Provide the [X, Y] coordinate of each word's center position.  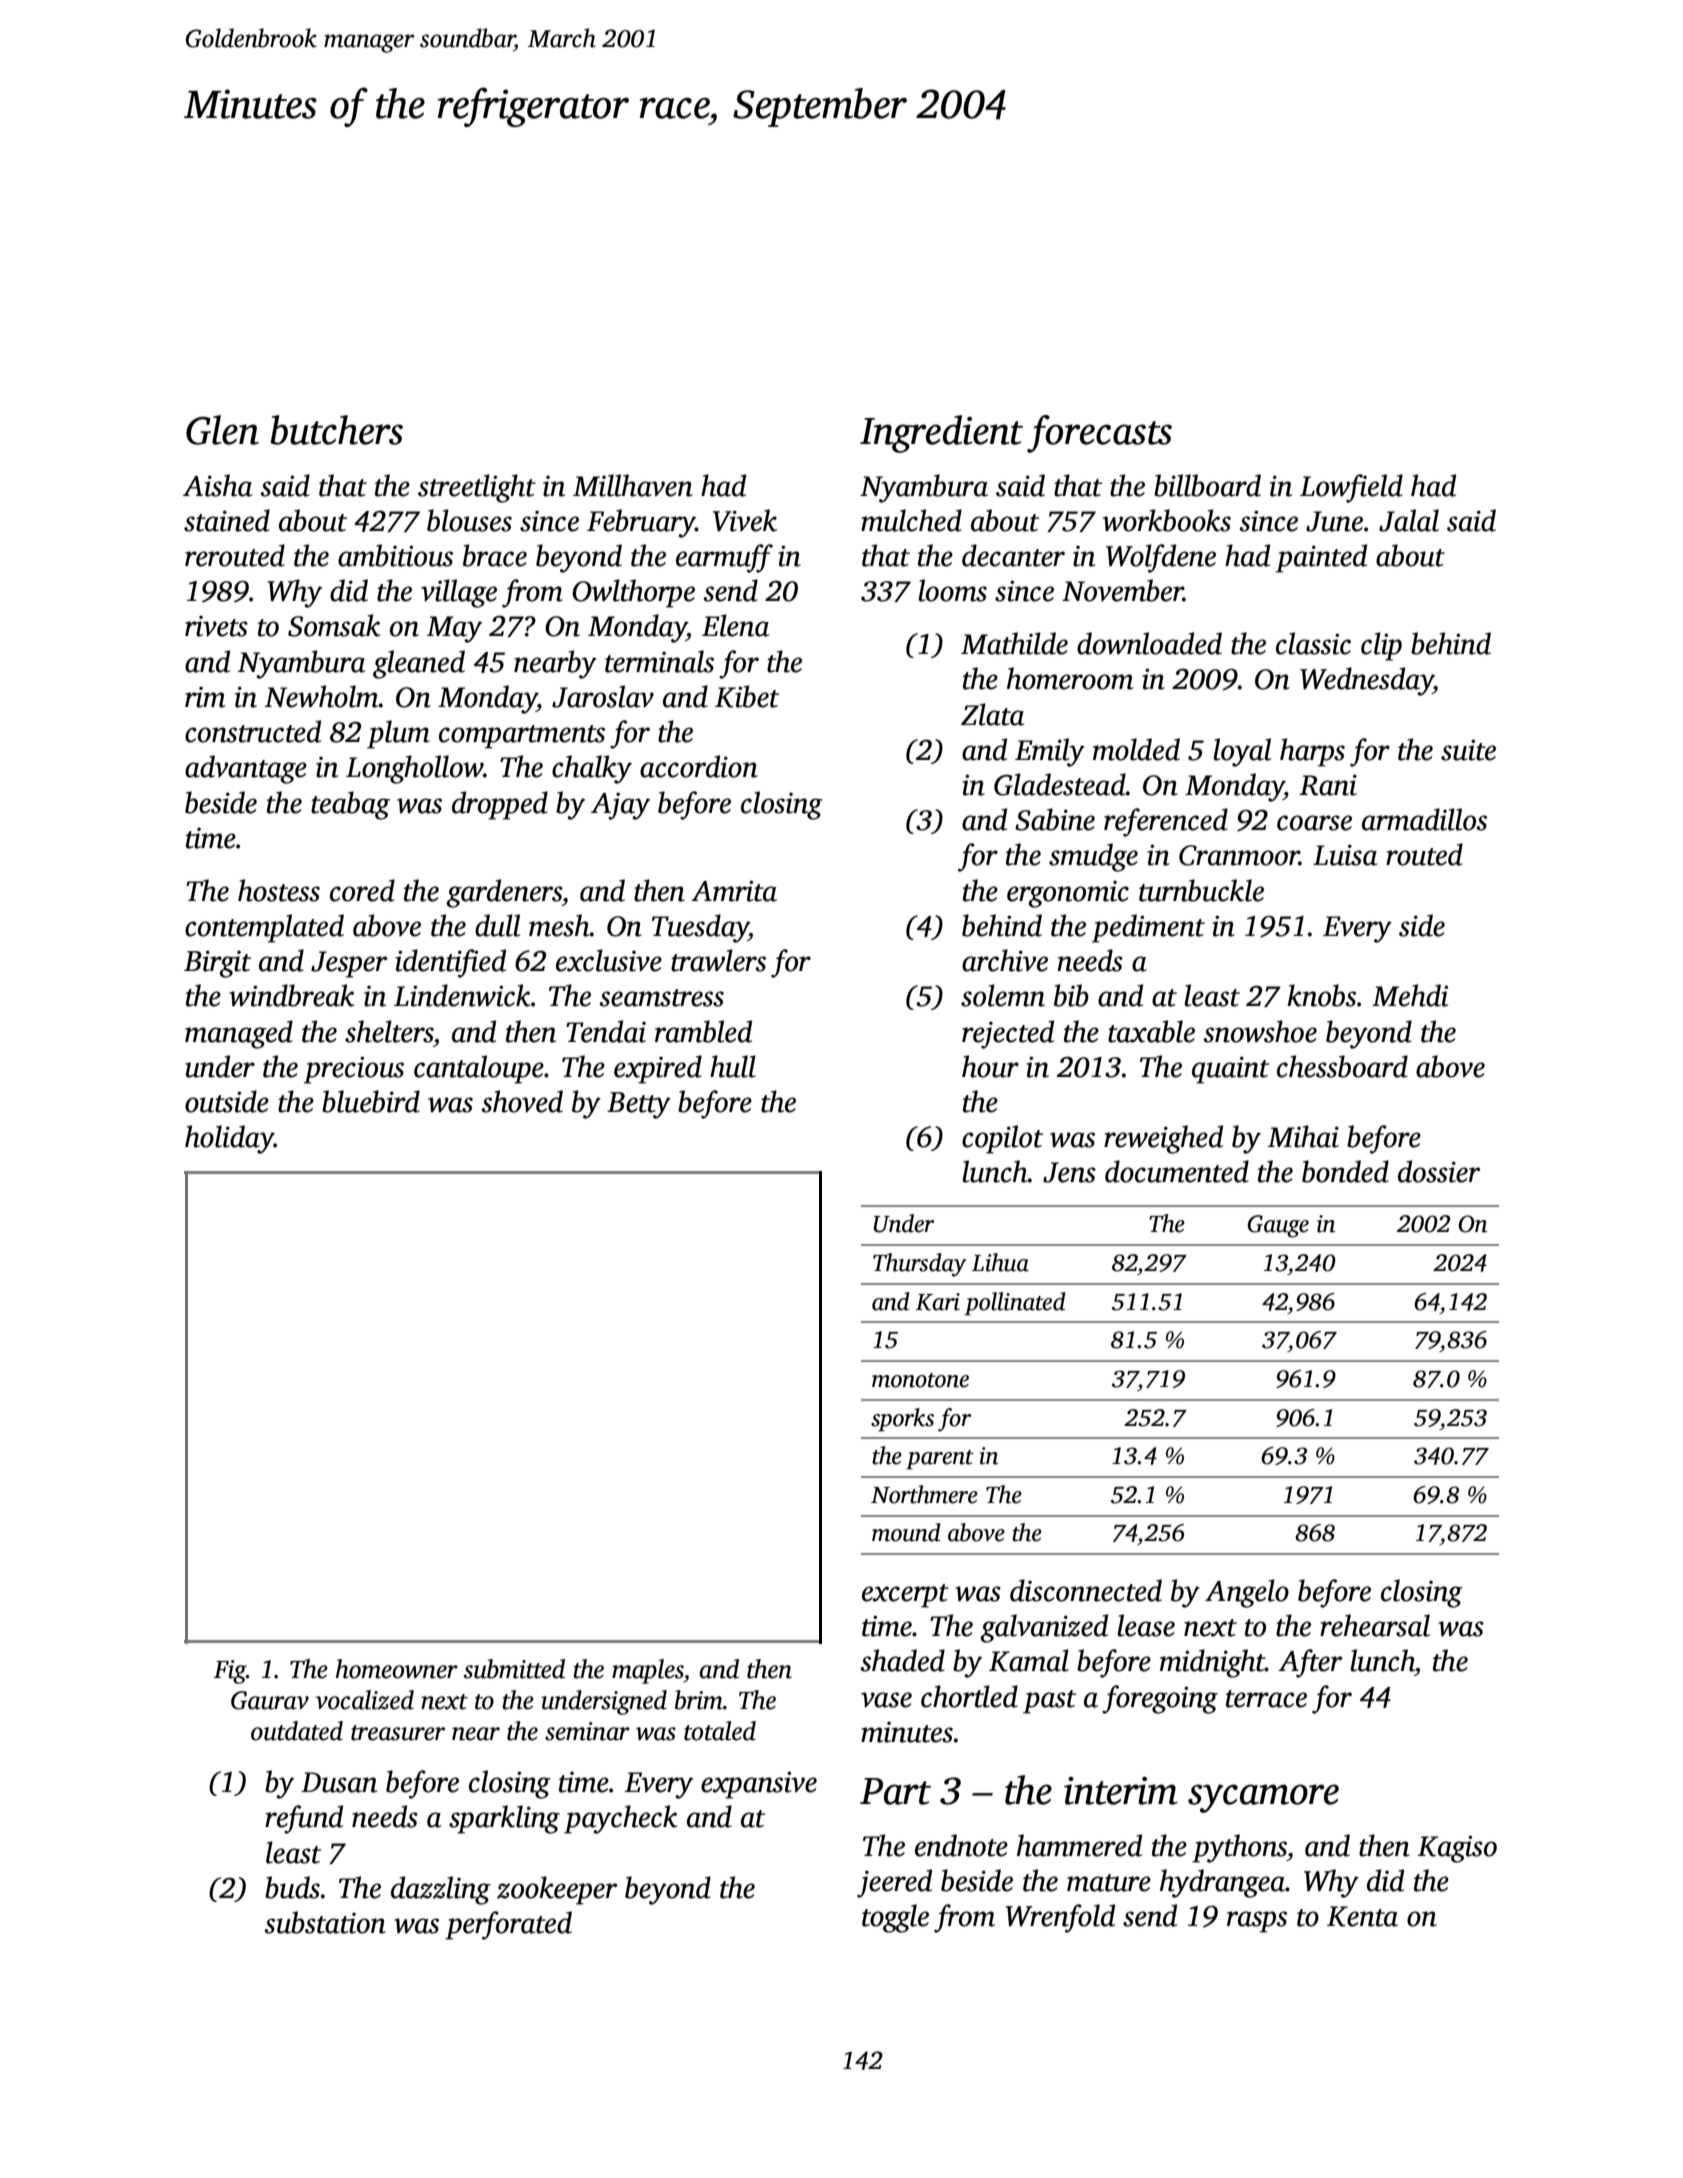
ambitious [395, 555]
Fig [230, 1672]
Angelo [1247, 1593]
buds [292, 1887]
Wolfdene [1161, 558]
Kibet [747, 696]
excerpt [905, 1596]
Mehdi [1410, 995]
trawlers [718, 960]
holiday [229, 1139]
